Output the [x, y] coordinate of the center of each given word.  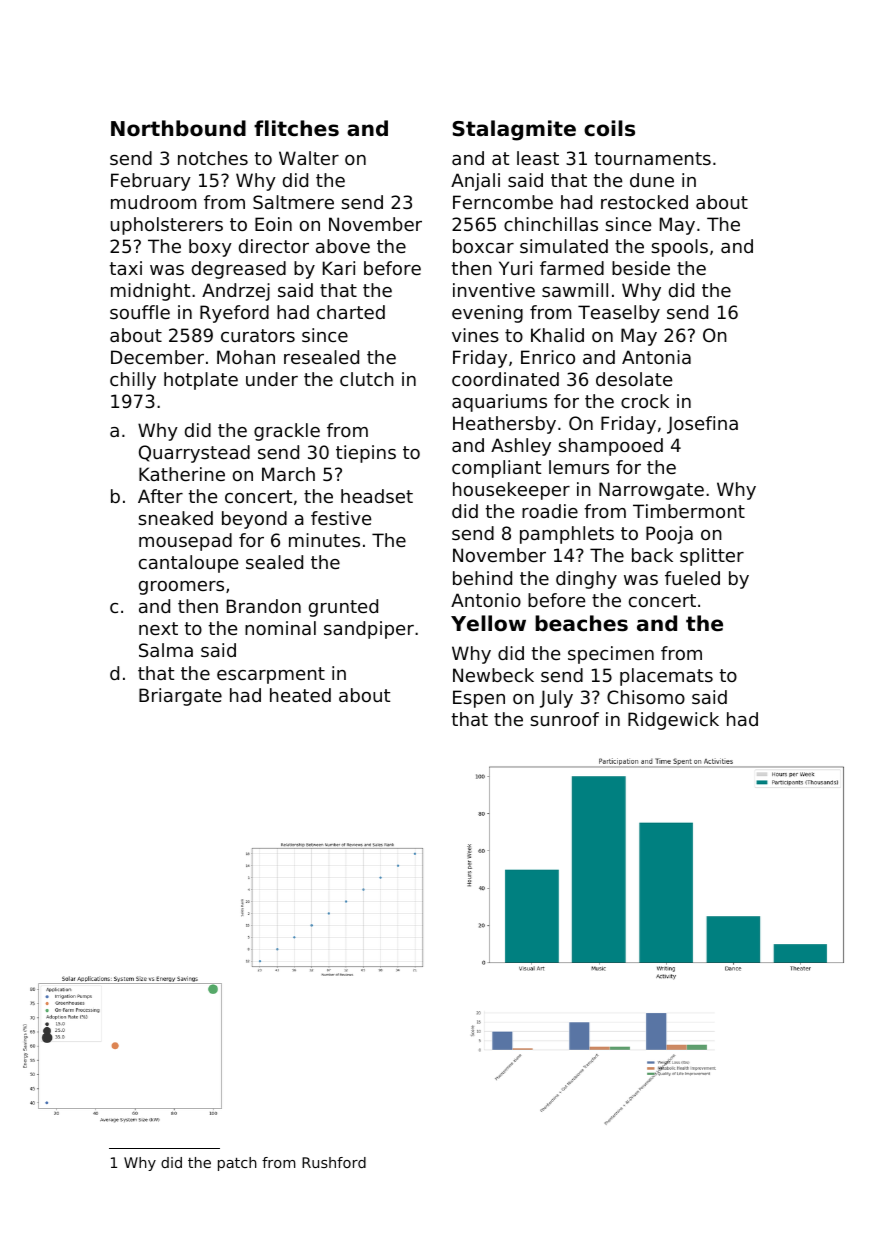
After [160, 496]
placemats [666, 677]
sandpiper [369, 630]
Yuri [515, 268]
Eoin [273, 224]
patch [237, 1164]
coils [609, 128]
